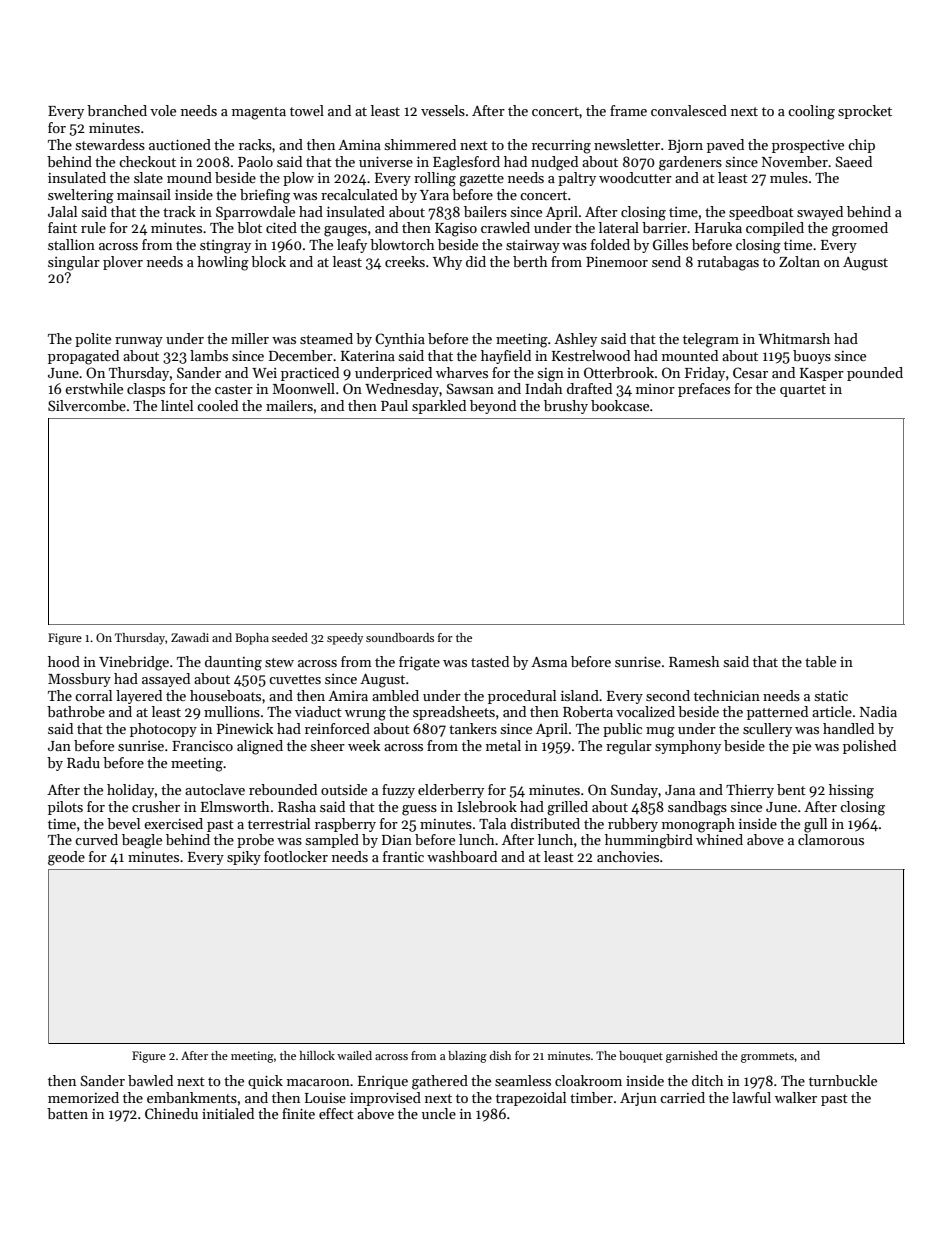 The width and height of the screenshot is (952, 1233). I want to click on batten, so click(67, 1113).
